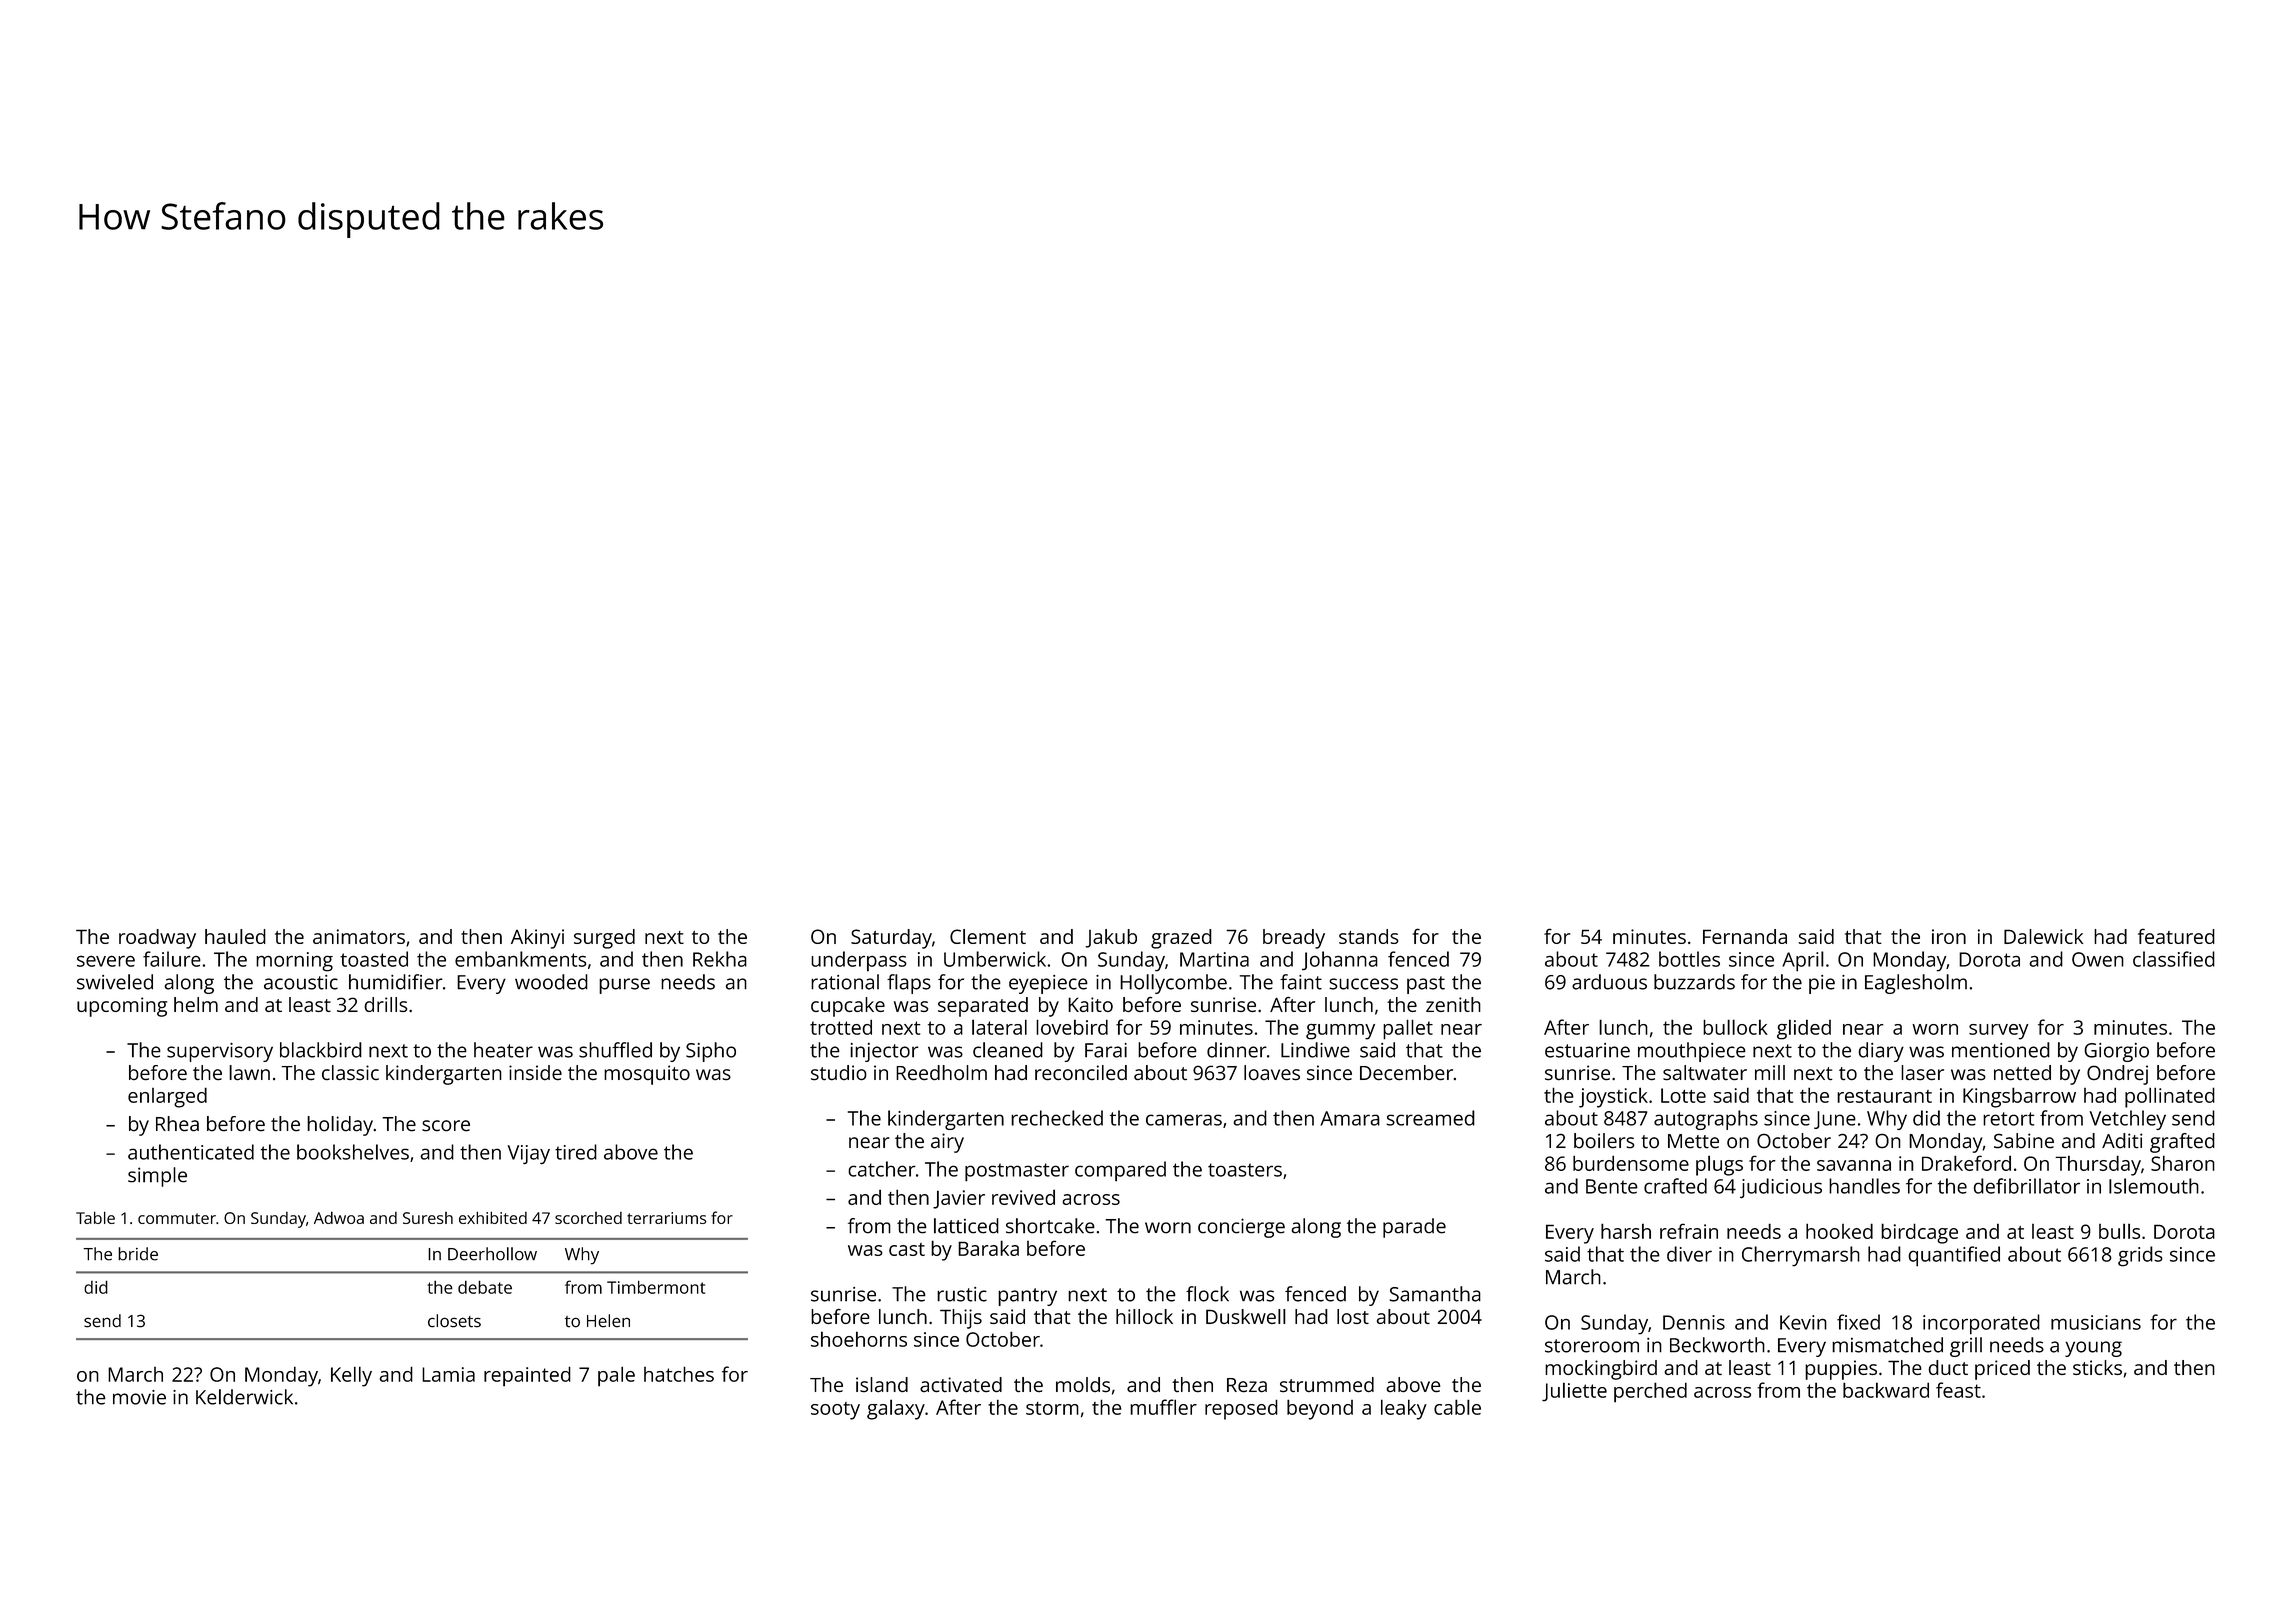  I want to click on refrain, so click(1689, 1231).
